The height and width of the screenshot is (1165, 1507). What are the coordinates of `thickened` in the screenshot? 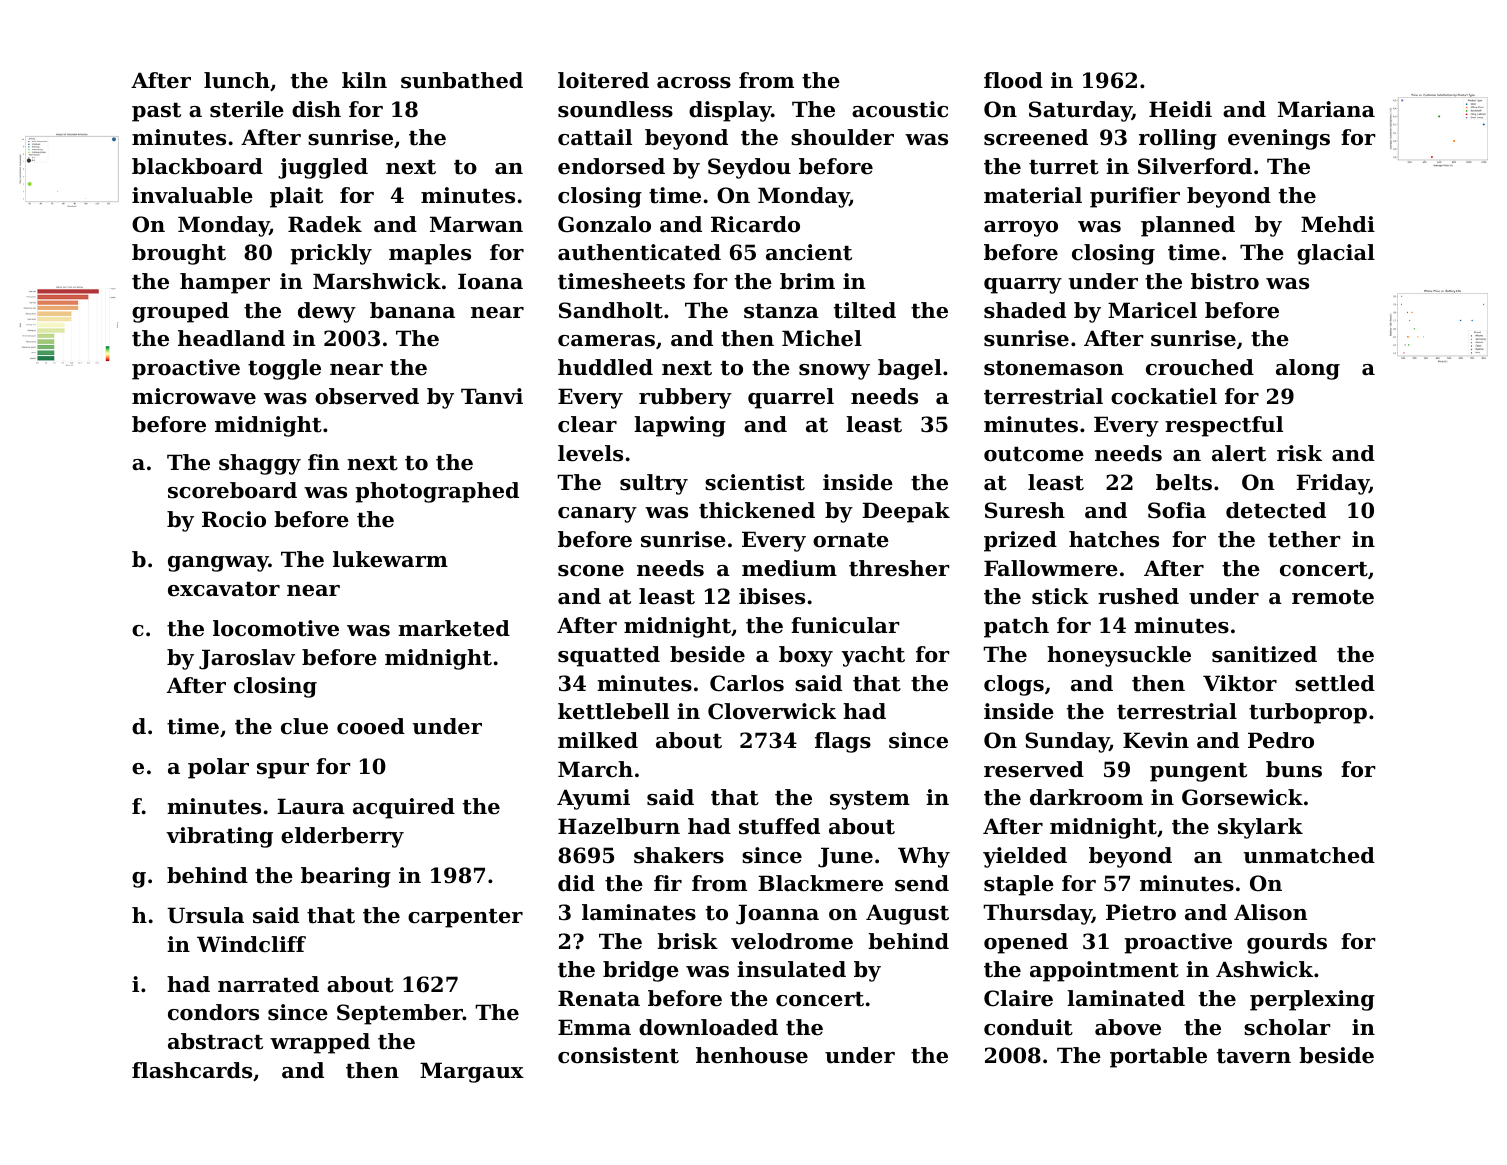 It's located at (757, 510).
